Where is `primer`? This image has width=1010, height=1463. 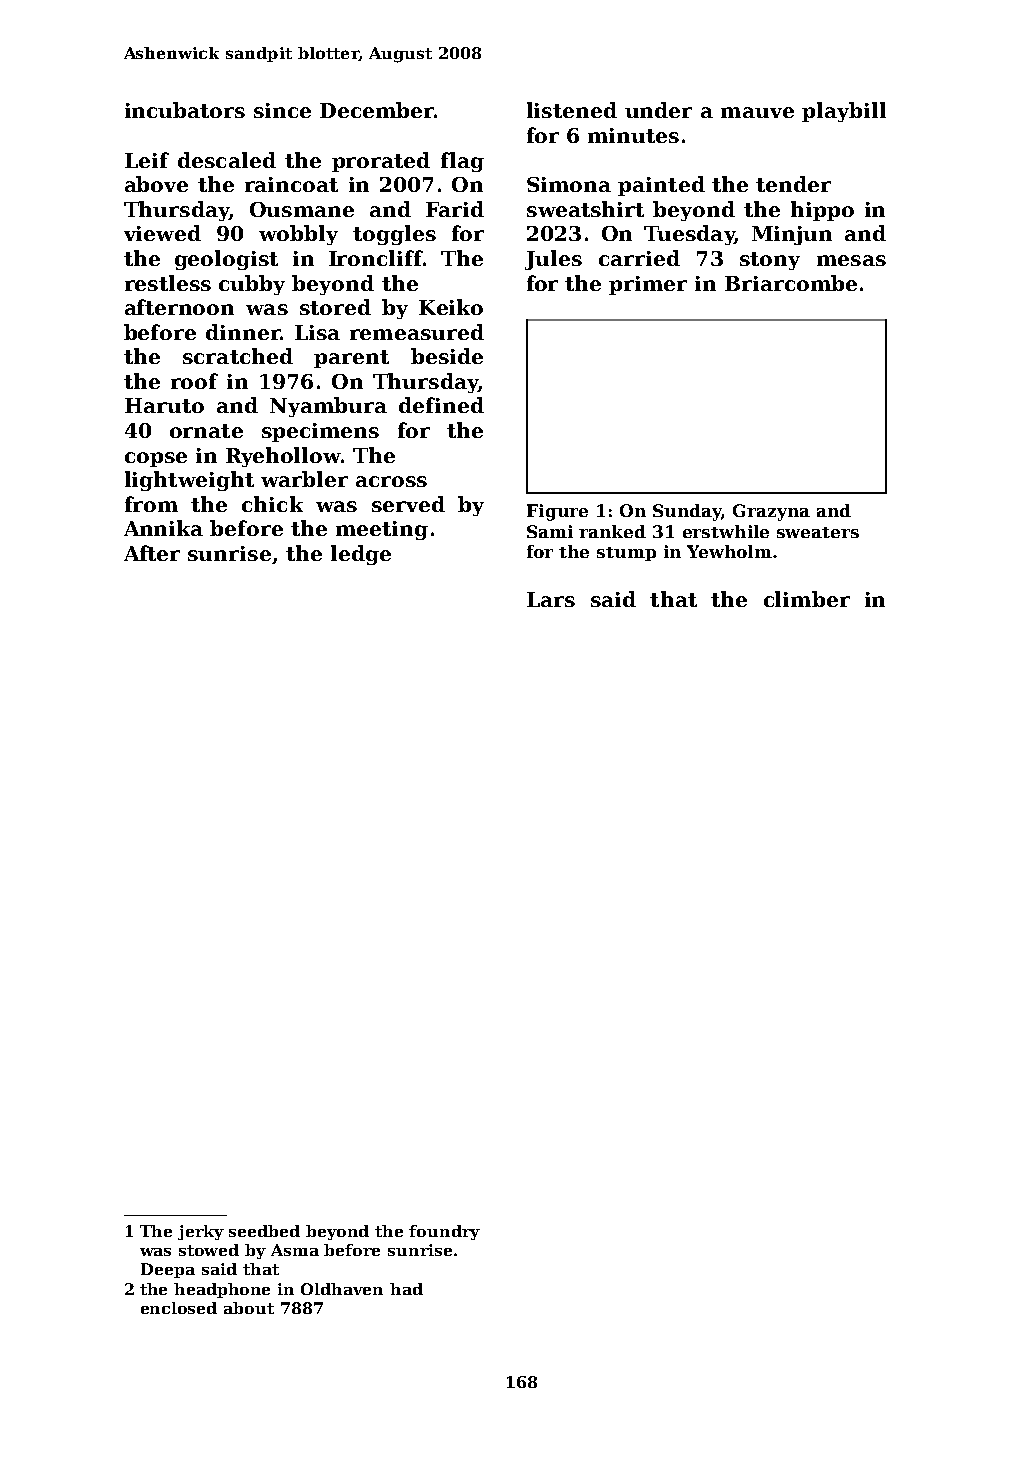
primer is located at coordinates (648, 285).
